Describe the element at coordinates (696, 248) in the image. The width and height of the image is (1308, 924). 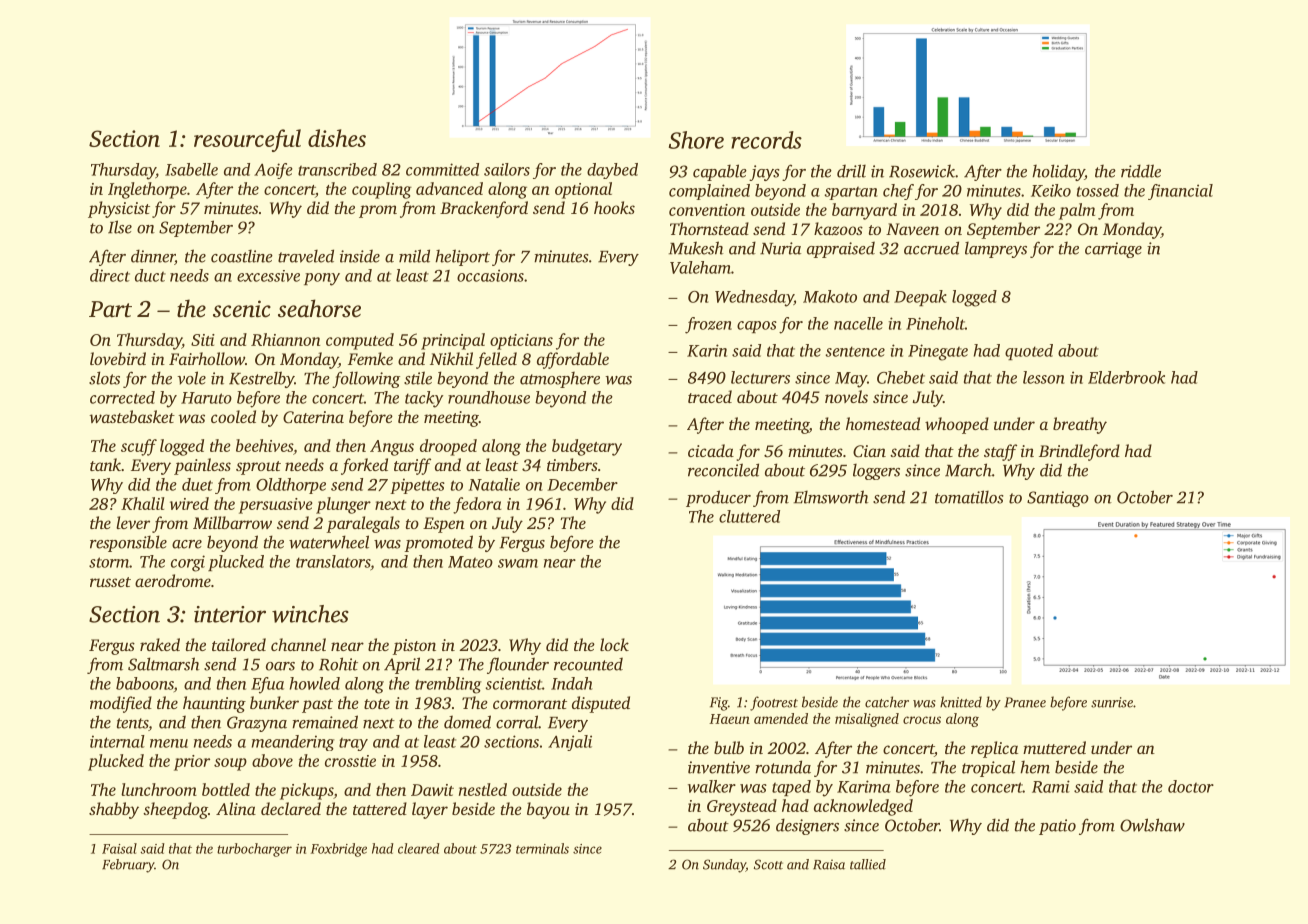
I see `Mukesh` at that location.
